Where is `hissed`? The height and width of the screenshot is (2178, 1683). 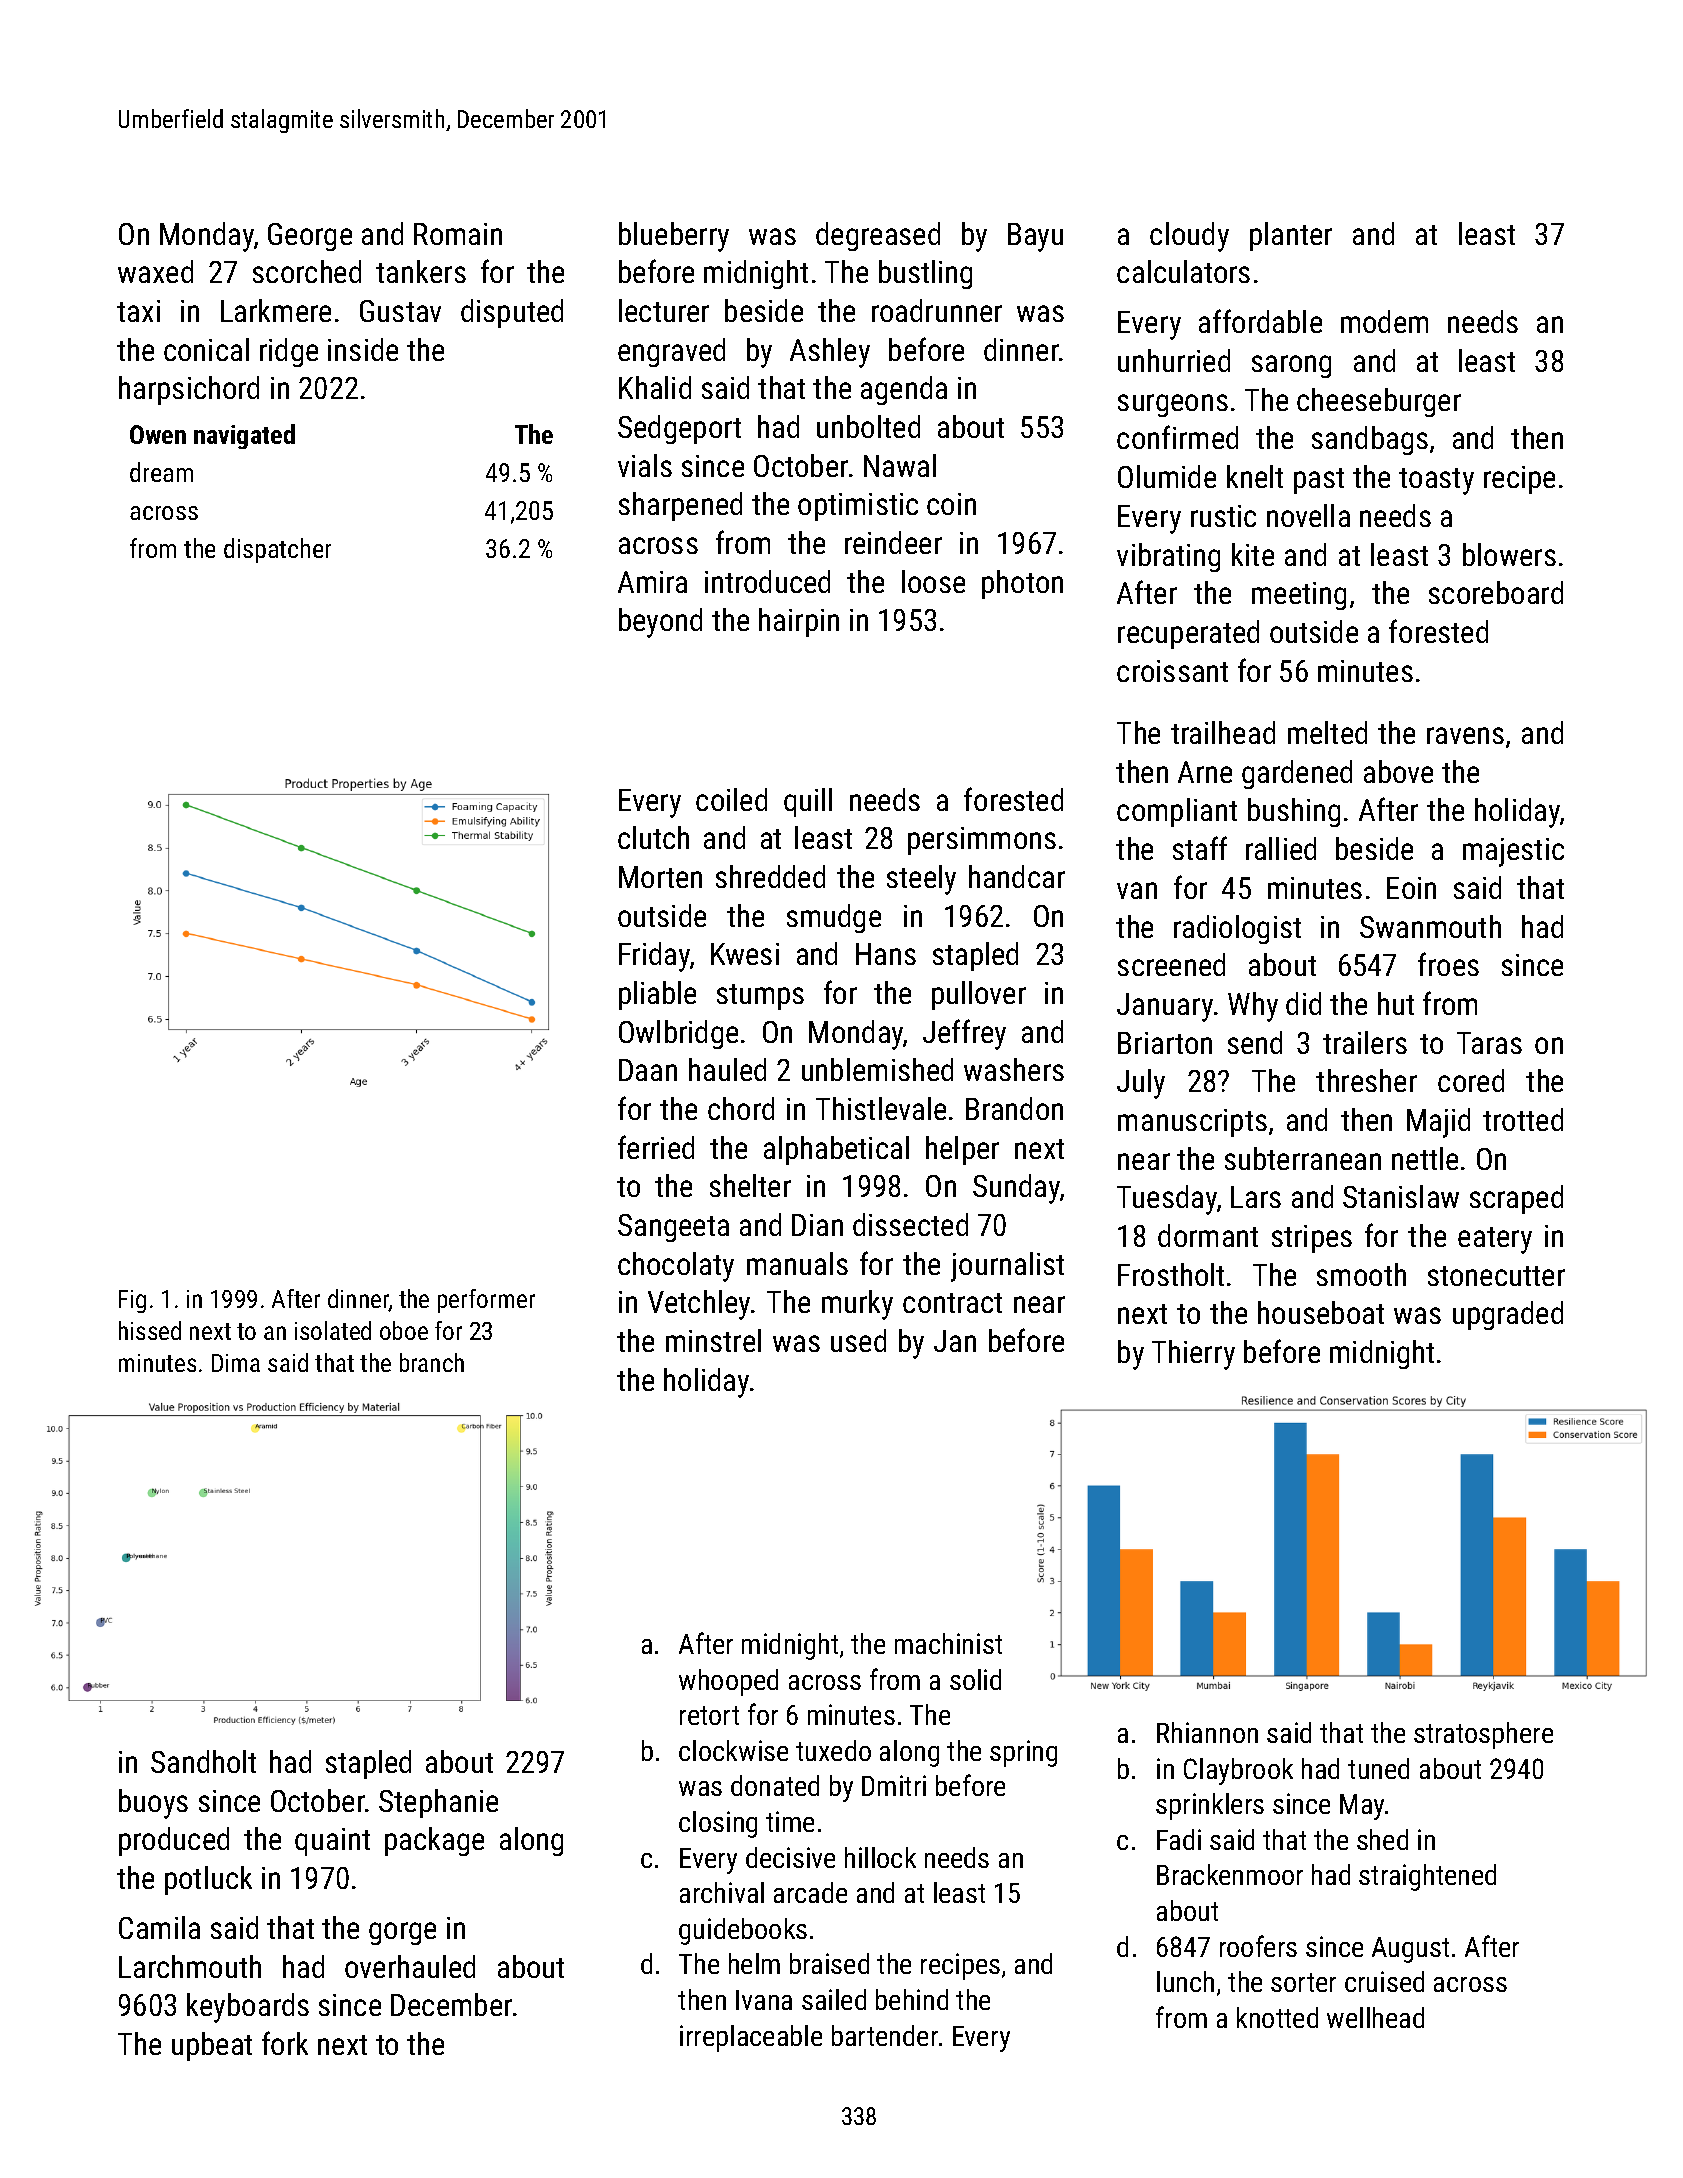
hissed is located at coordinates (150, 1330).
